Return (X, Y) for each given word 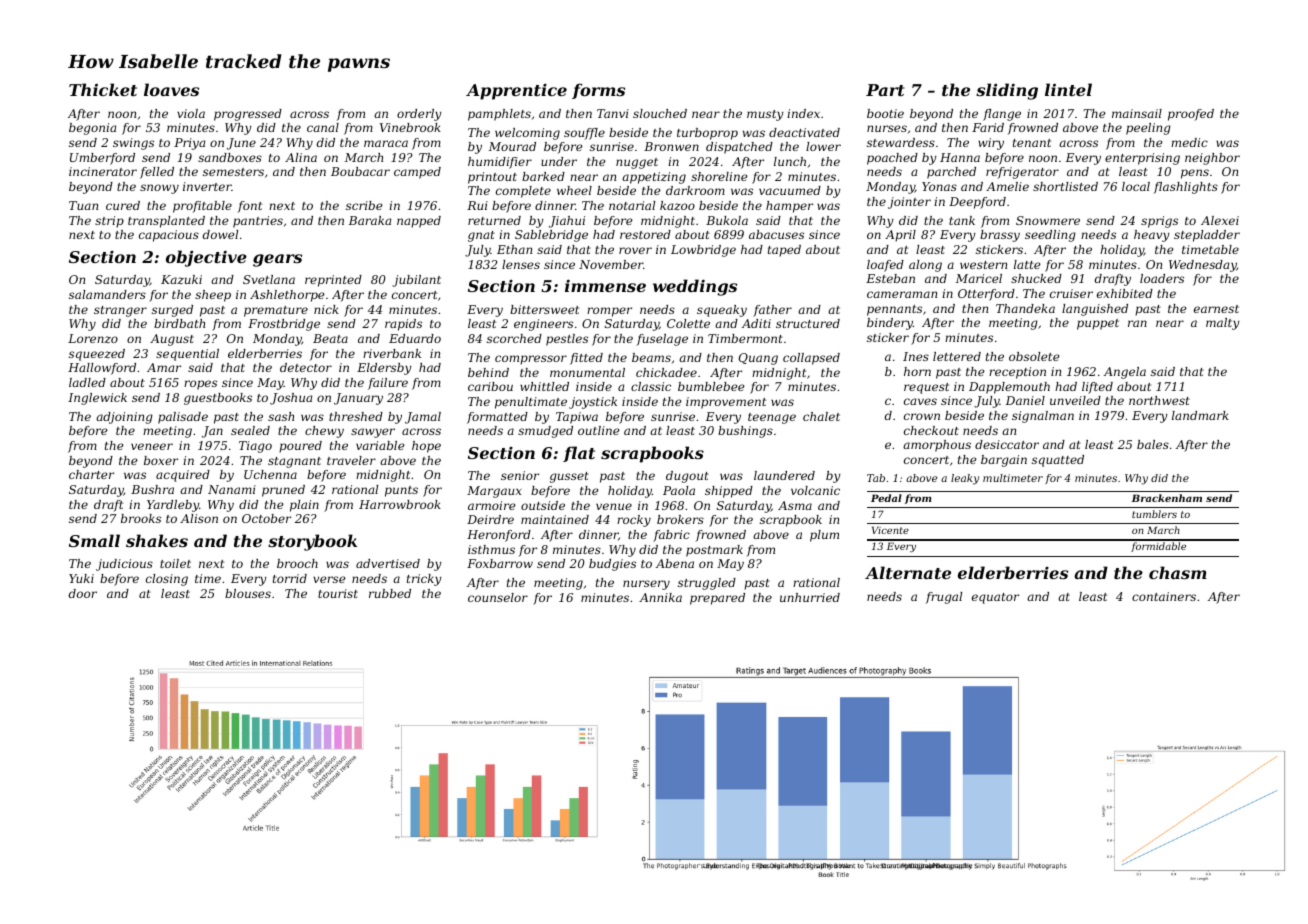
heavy (1152, 236)
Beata (330, 338)
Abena (675, 563)
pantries (258, 222)
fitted (586, 359)
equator (995, 598)
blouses (248, 593)
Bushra (152, 489)
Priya (189, 144)
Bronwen (671, 146)
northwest (1159, 400)
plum (824, 536)
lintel (1068, 89)
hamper (789, 207)
